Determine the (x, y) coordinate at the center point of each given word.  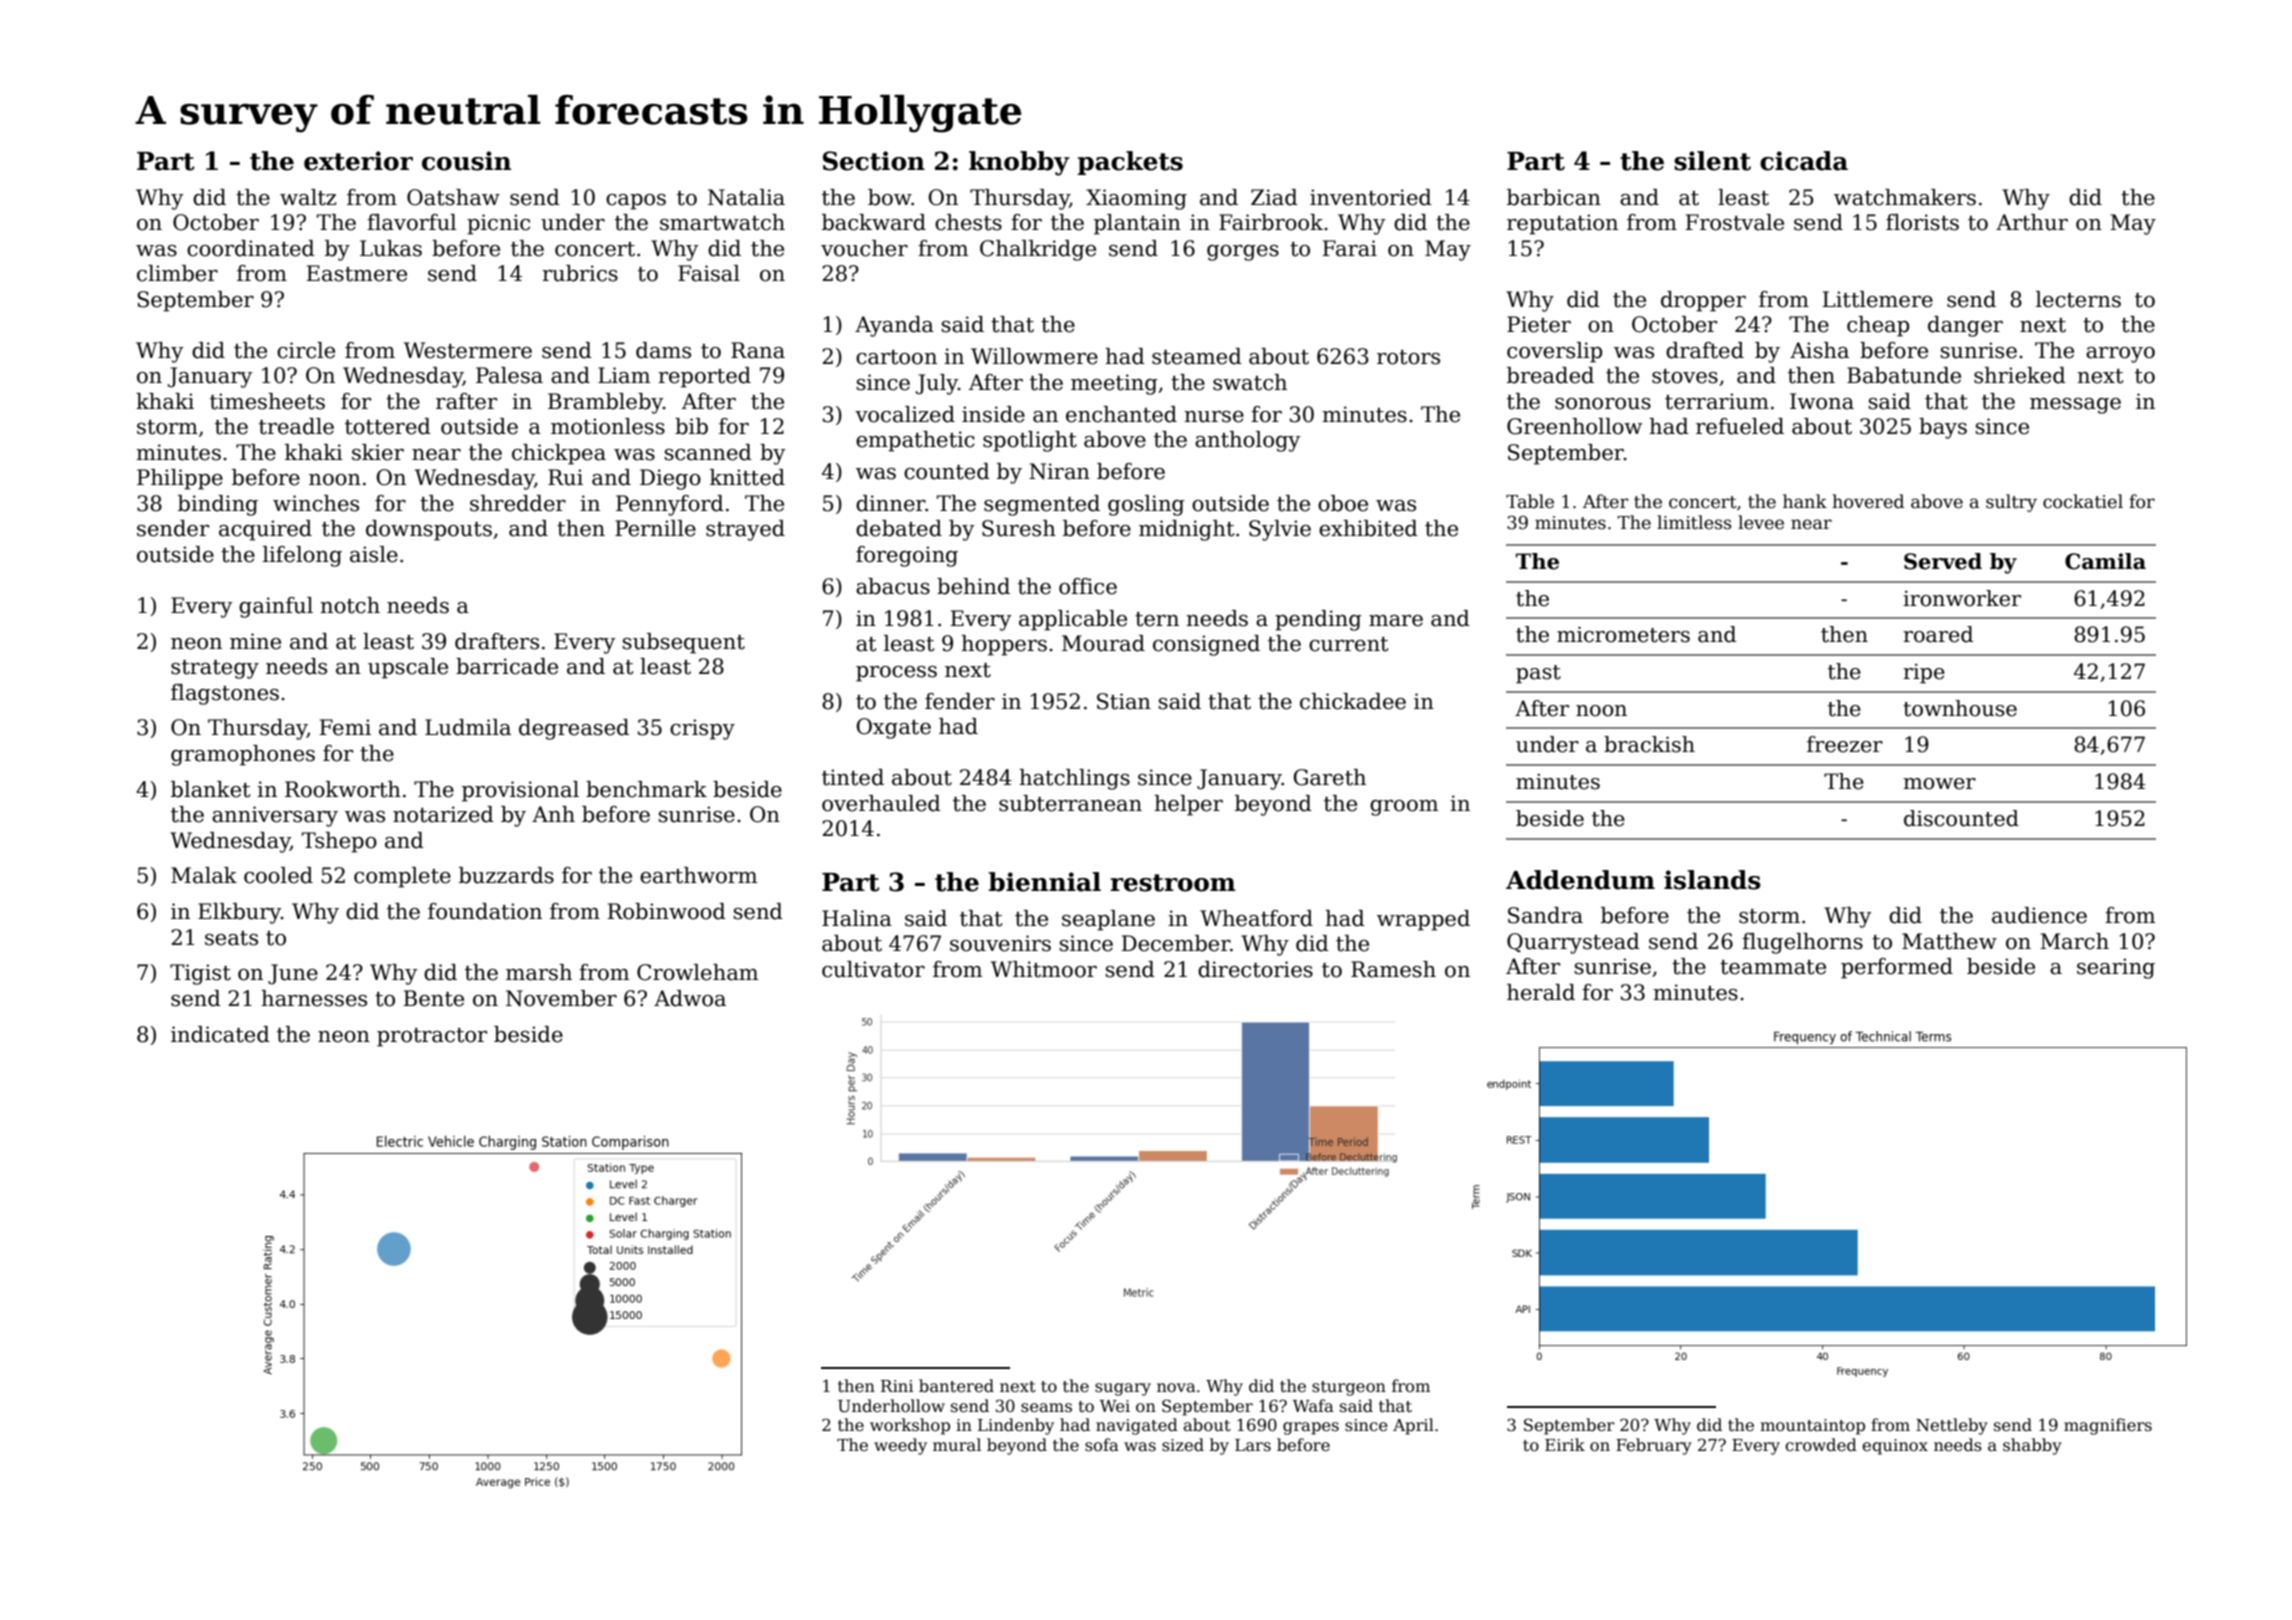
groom (1404, 808)
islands (1712, 880)
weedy (900, 1446)
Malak (204, 875)
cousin (466, 161)
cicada (1804, 161)
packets (1130, 163)
